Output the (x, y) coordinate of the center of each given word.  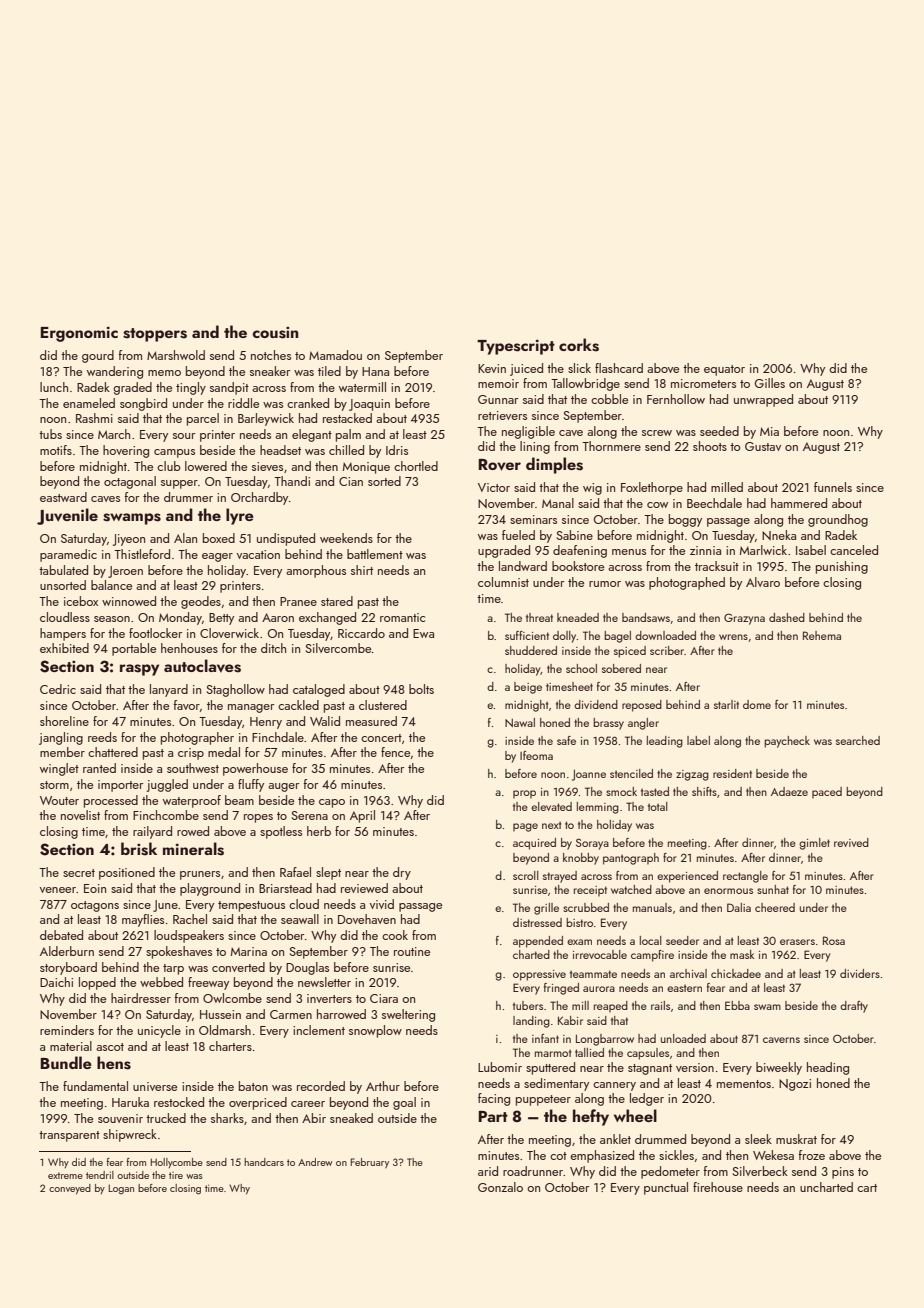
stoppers (155, 335)
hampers (63, 634)
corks (579, 345)
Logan (121, 1189)
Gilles (770, 383)
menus (629, 552)
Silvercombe (338, 648)
